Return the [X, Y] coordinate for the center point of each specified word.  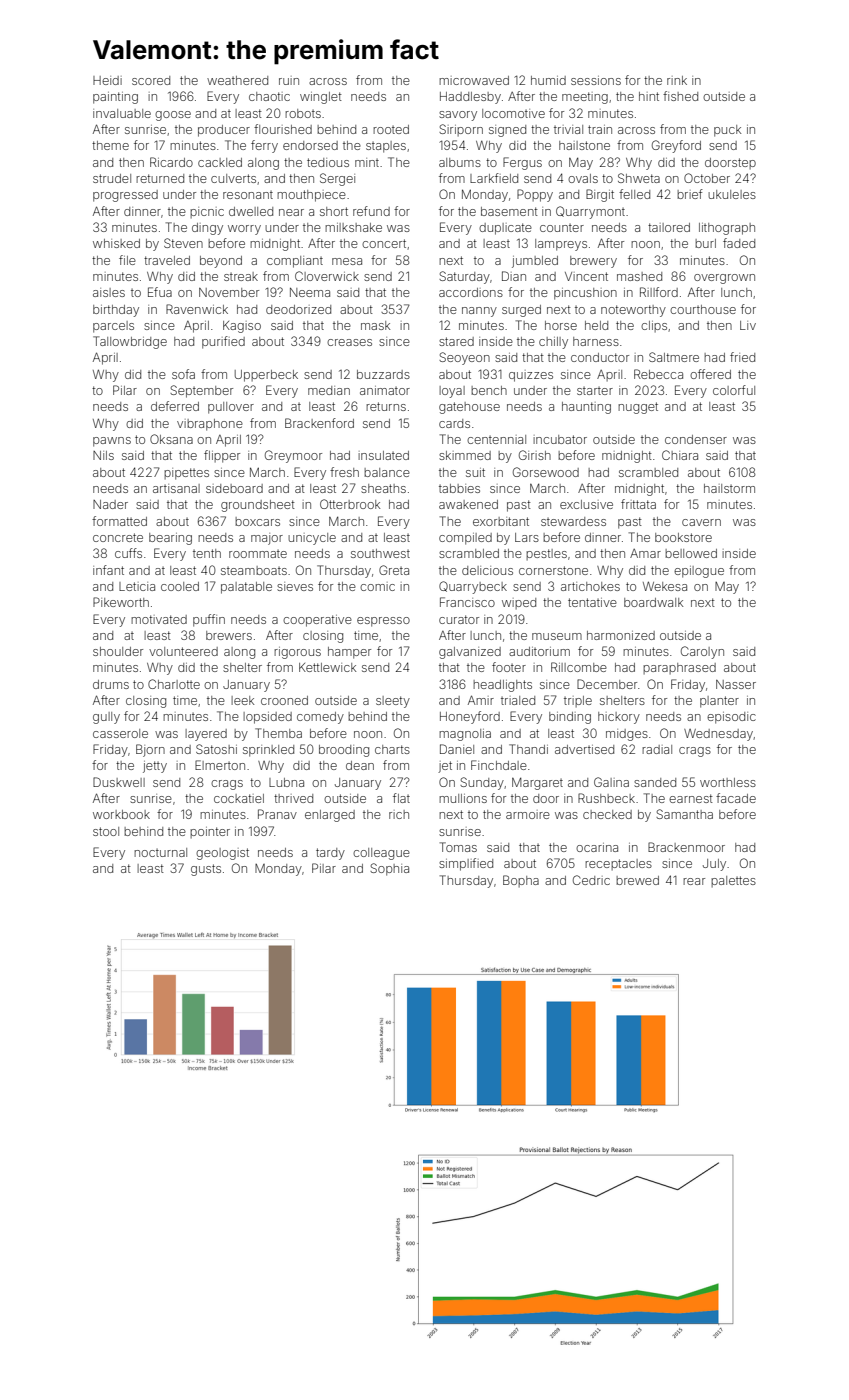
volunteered [183, 651]
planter [719, 702]
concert [384, 243]
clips [654, 326]
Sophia [389, 869]
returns [386, 406]
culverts [233, 178]
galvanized [470, 653]
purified [223, 342]
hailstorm [729, 488]
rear [694, 881]
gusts [206, 870]
